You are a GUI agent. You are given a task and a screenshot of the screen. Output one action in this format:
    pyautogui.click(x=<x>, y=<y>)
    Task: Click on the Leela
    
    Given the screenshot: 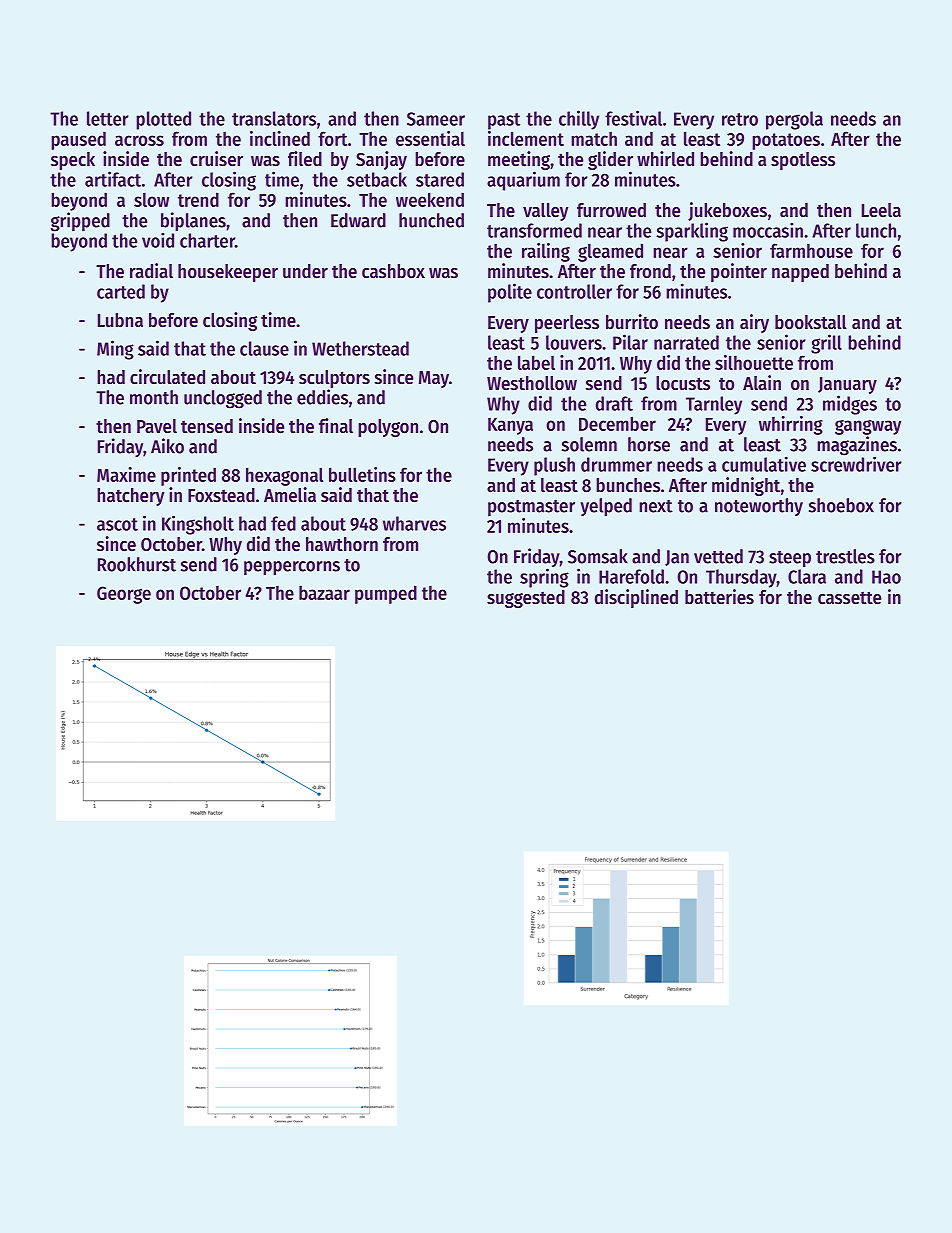 What is the action you would take?
    pyautogui.click(x=881, y=210)
